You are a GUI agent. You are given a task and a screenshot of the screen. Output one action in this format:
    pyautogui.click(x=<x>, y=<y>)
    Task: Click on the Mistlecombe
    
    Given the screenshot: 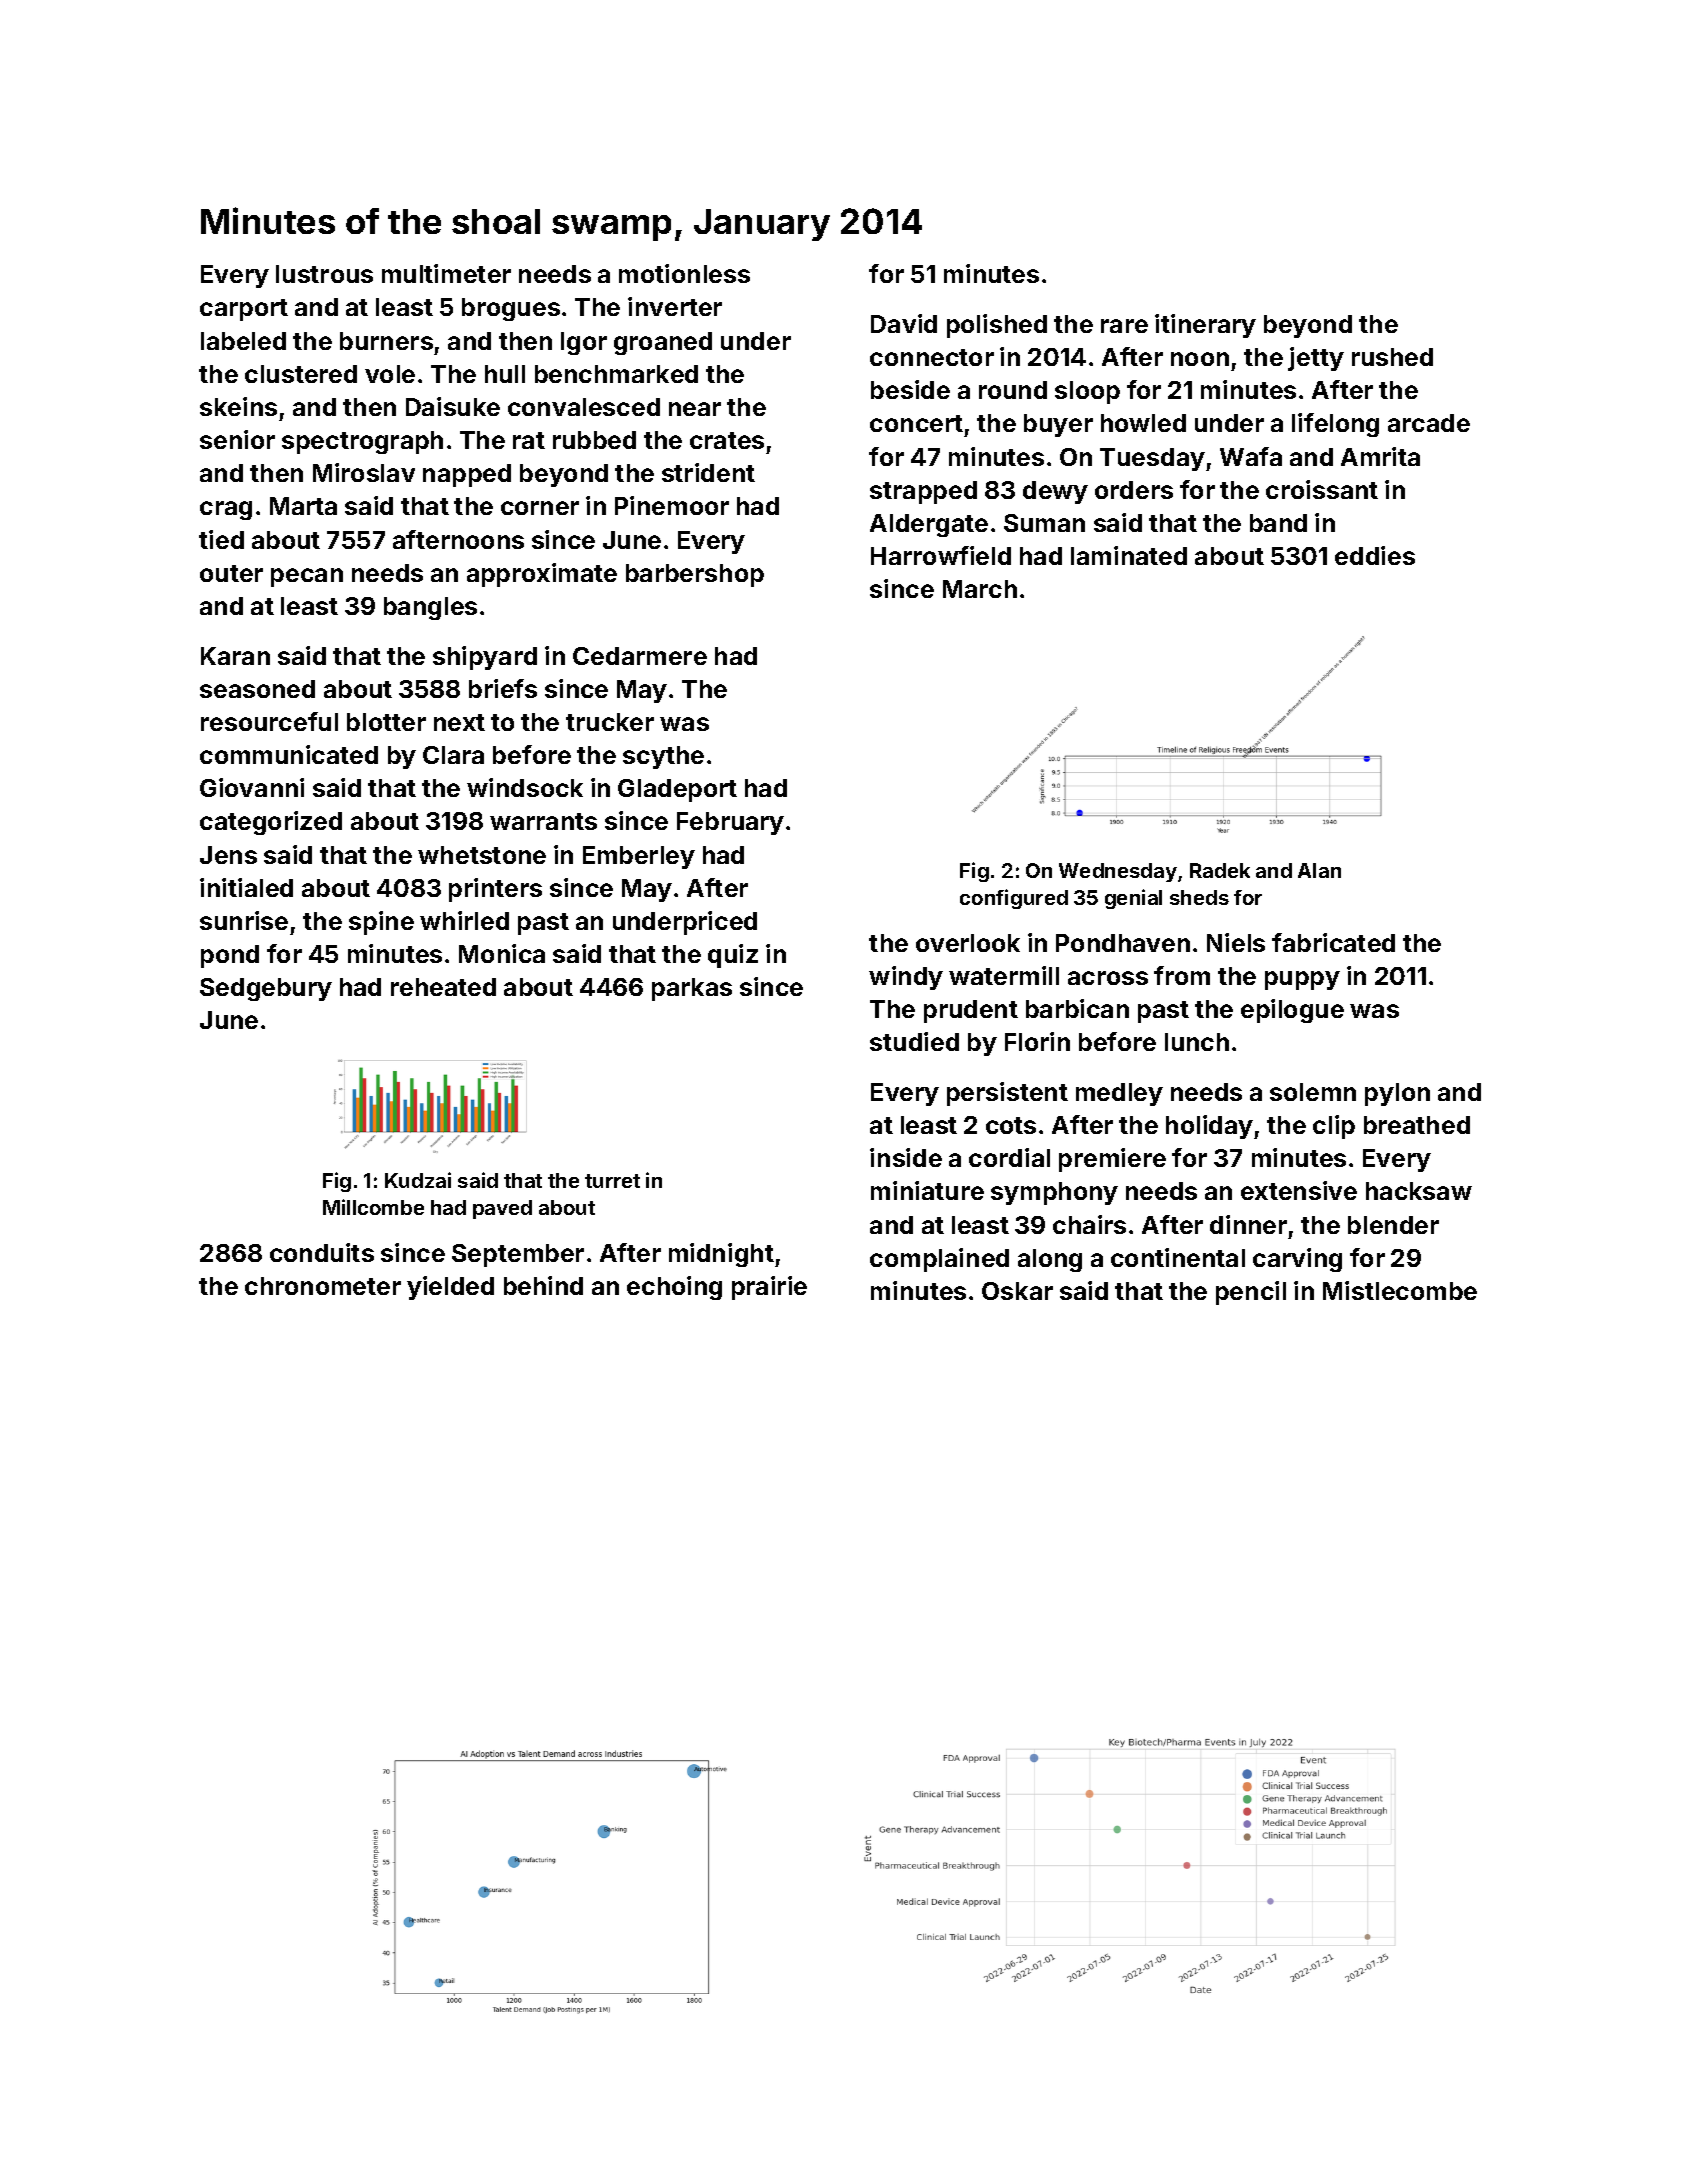 What is the action you would take?
    pyautogui.click(x=1400, y=1290)
